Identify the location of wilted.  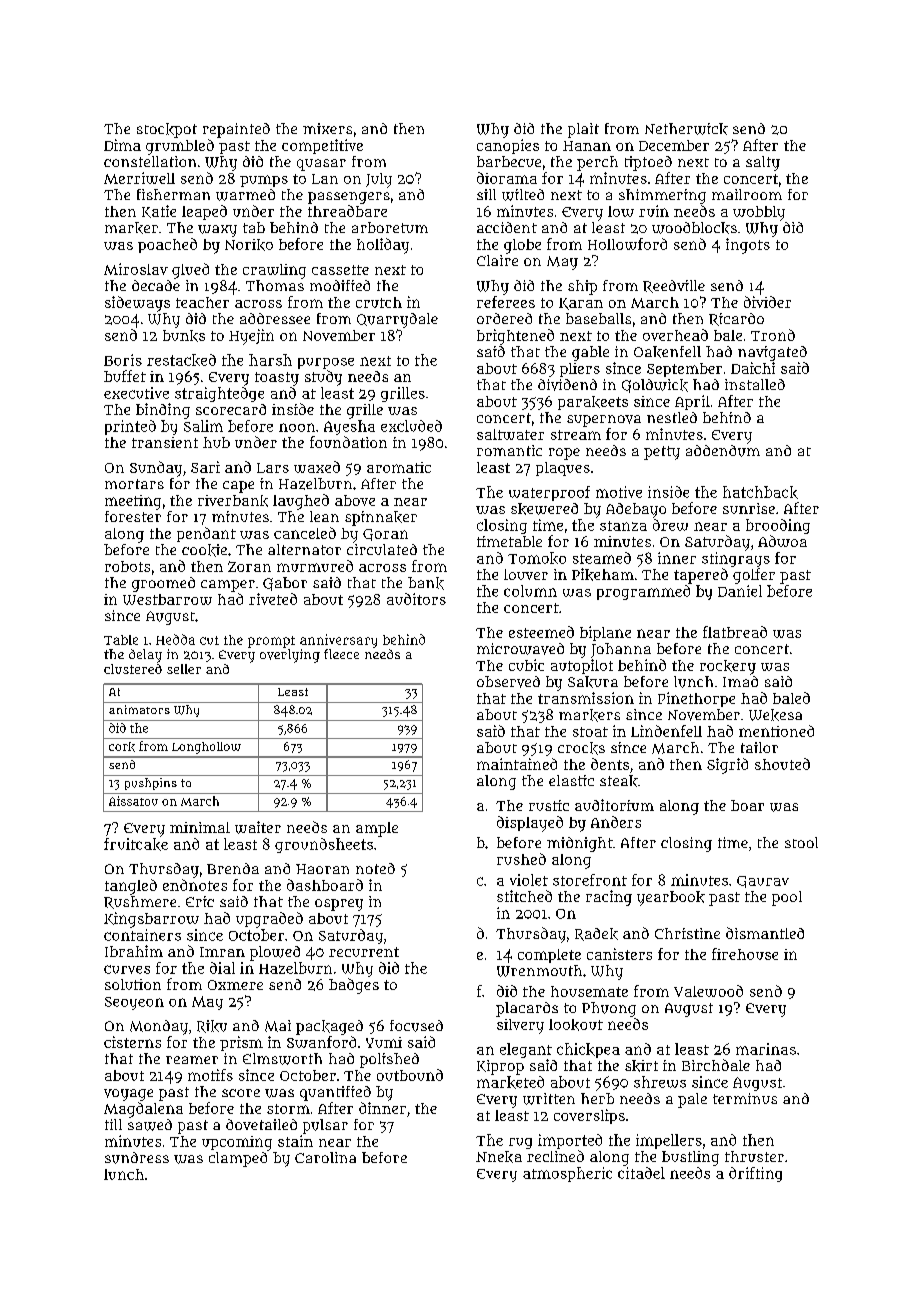
(523, 195).
